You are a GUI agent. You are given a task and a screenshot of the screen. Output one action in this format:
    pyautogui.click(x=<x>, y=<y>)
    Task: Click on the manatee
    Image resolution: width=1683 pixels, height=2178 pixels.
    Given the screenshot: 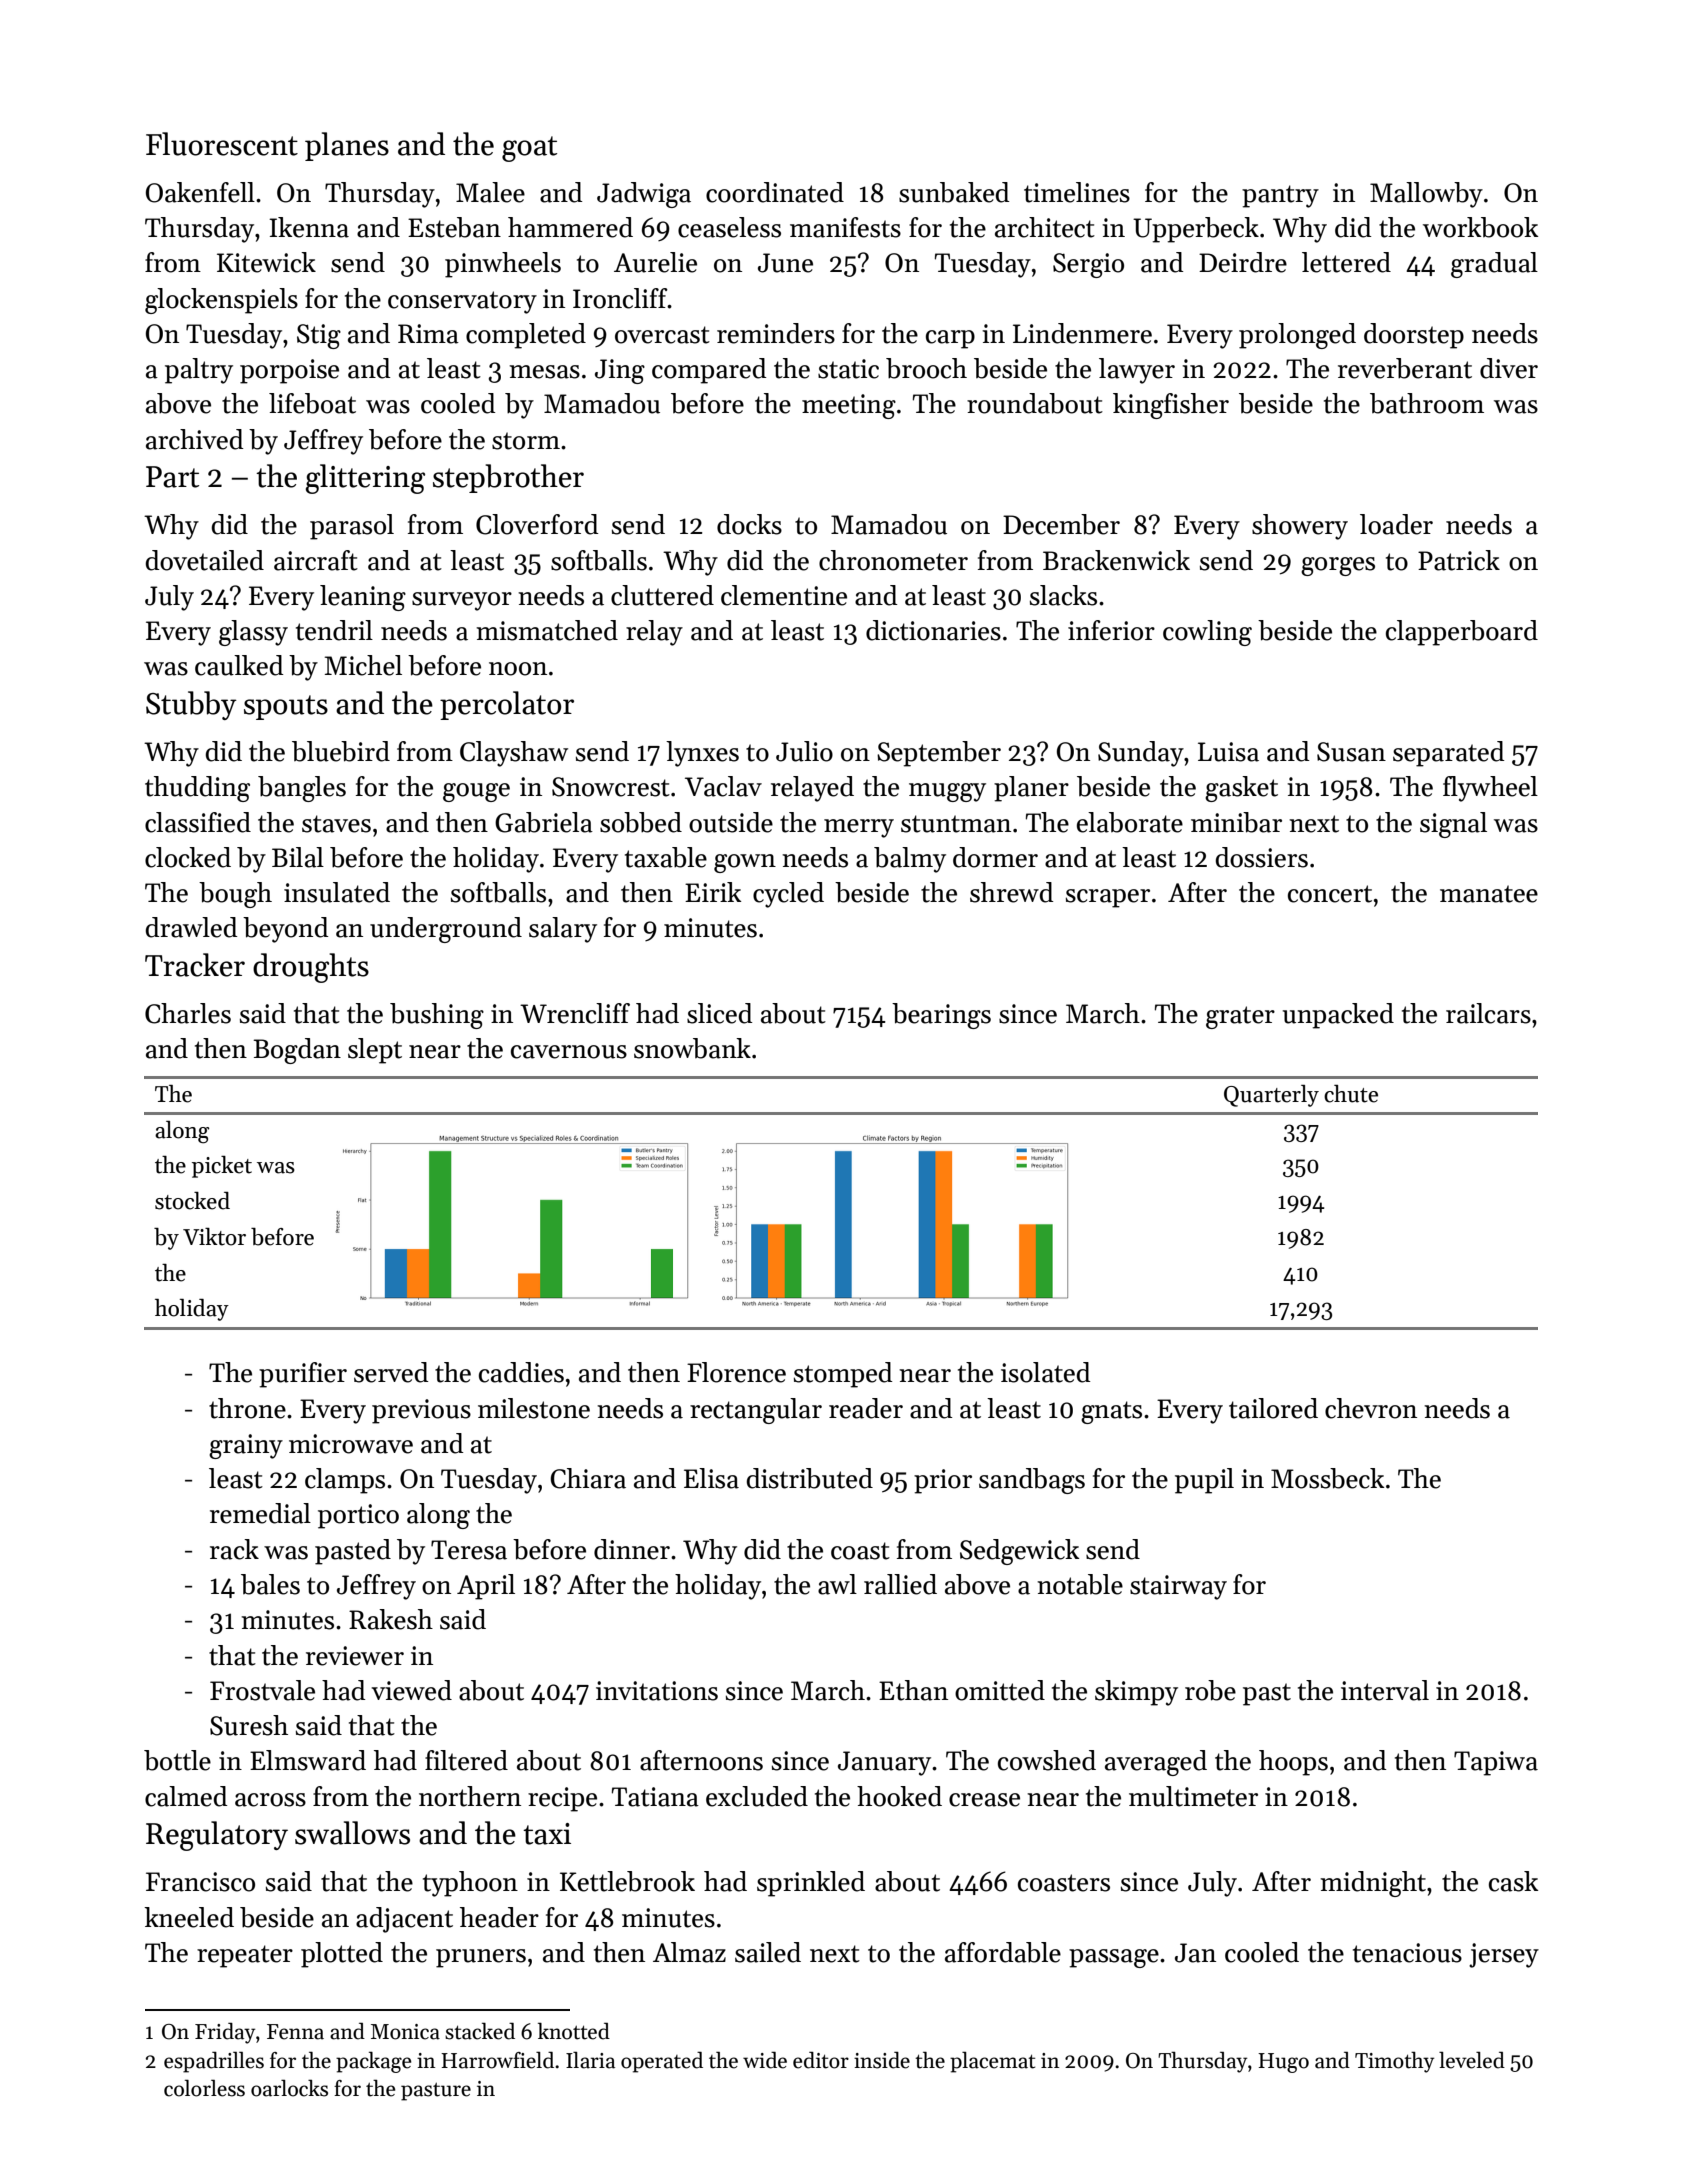 What is the action you would take?
    pyautogui.click(x=1489, y=894)
